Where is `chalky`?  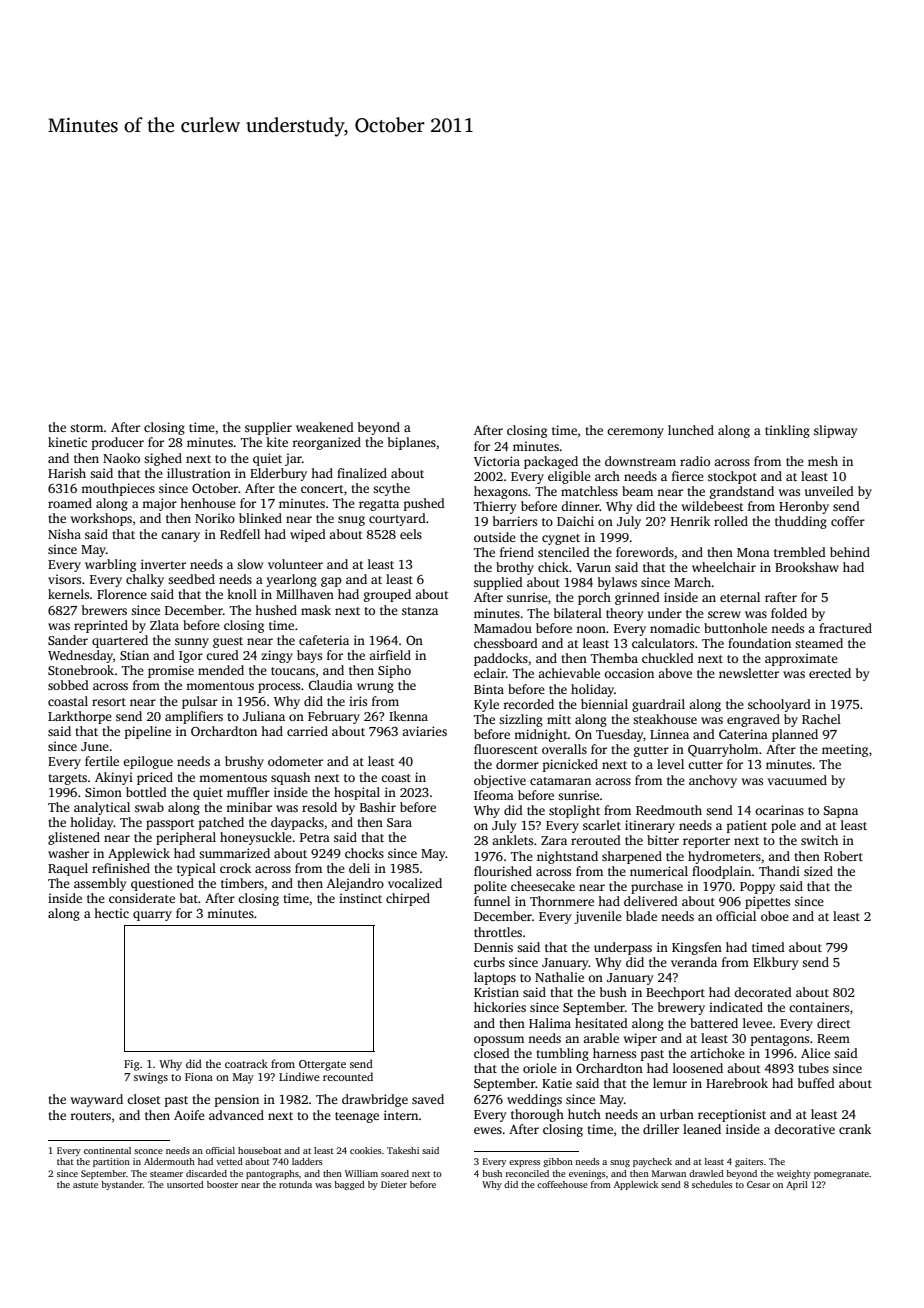 chalky is located at coordinates (145, 580).
